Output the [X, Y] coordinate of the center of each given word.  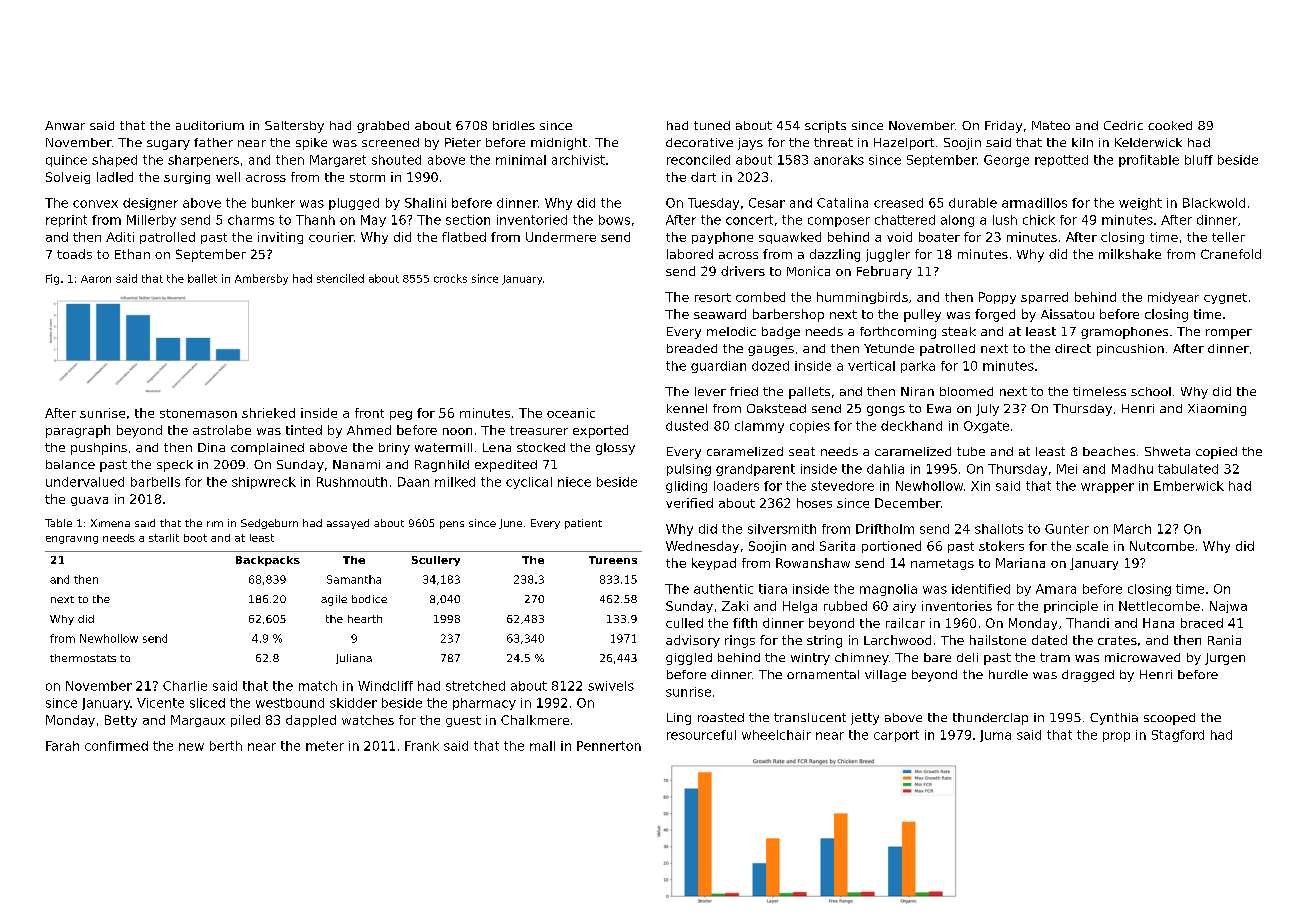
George [1006, 161]
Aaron [96, 279]
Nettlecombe [1159, 606]
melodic [731, 331]
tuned [712, 125]
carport [896, 736]
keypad [714, 564]
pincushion [1130, 350]
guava [89, 501]
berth [226, 746]
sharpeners [203, 161]
